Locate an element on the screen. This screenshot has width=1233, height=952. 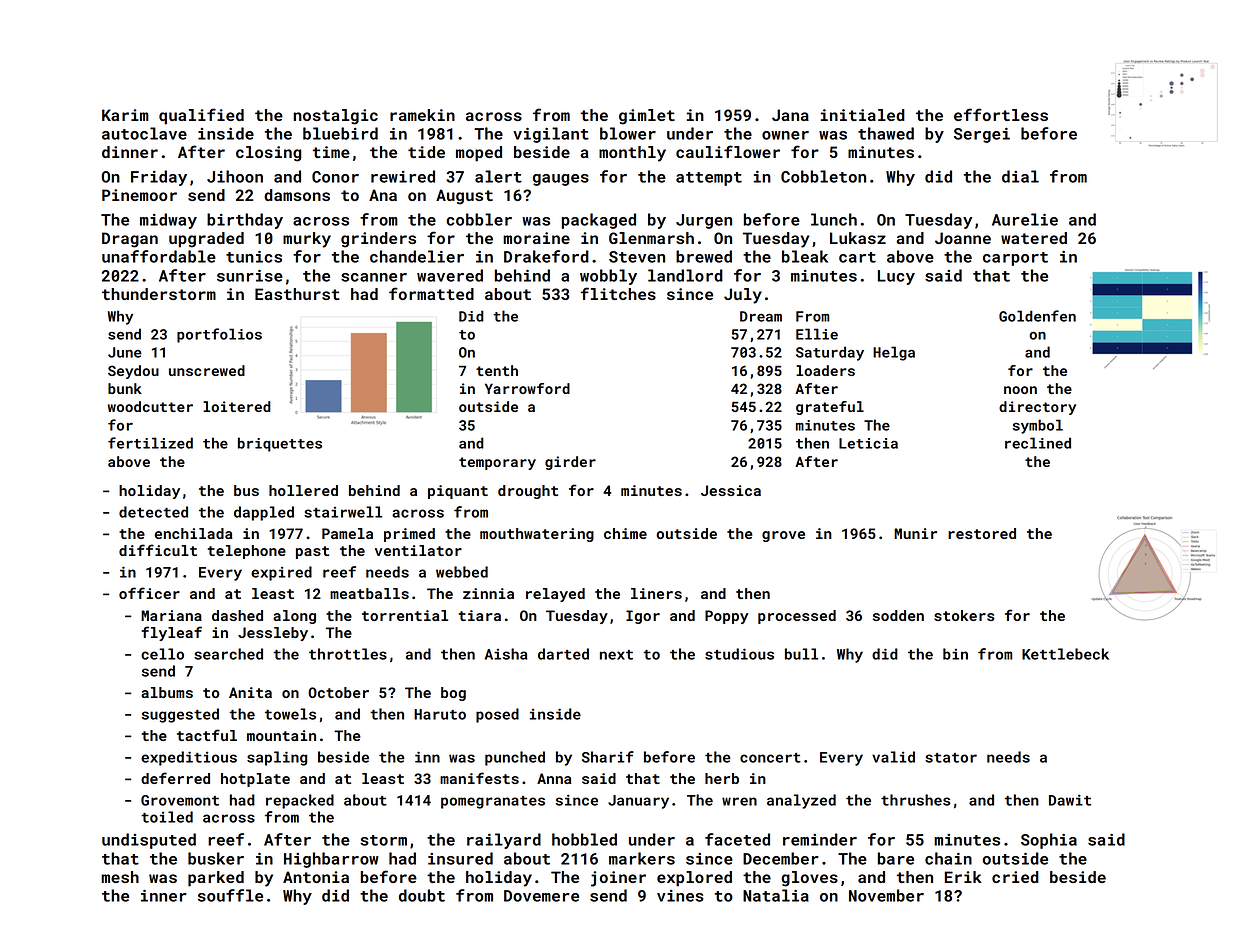
Munir is located at coordinates (915, 533).
